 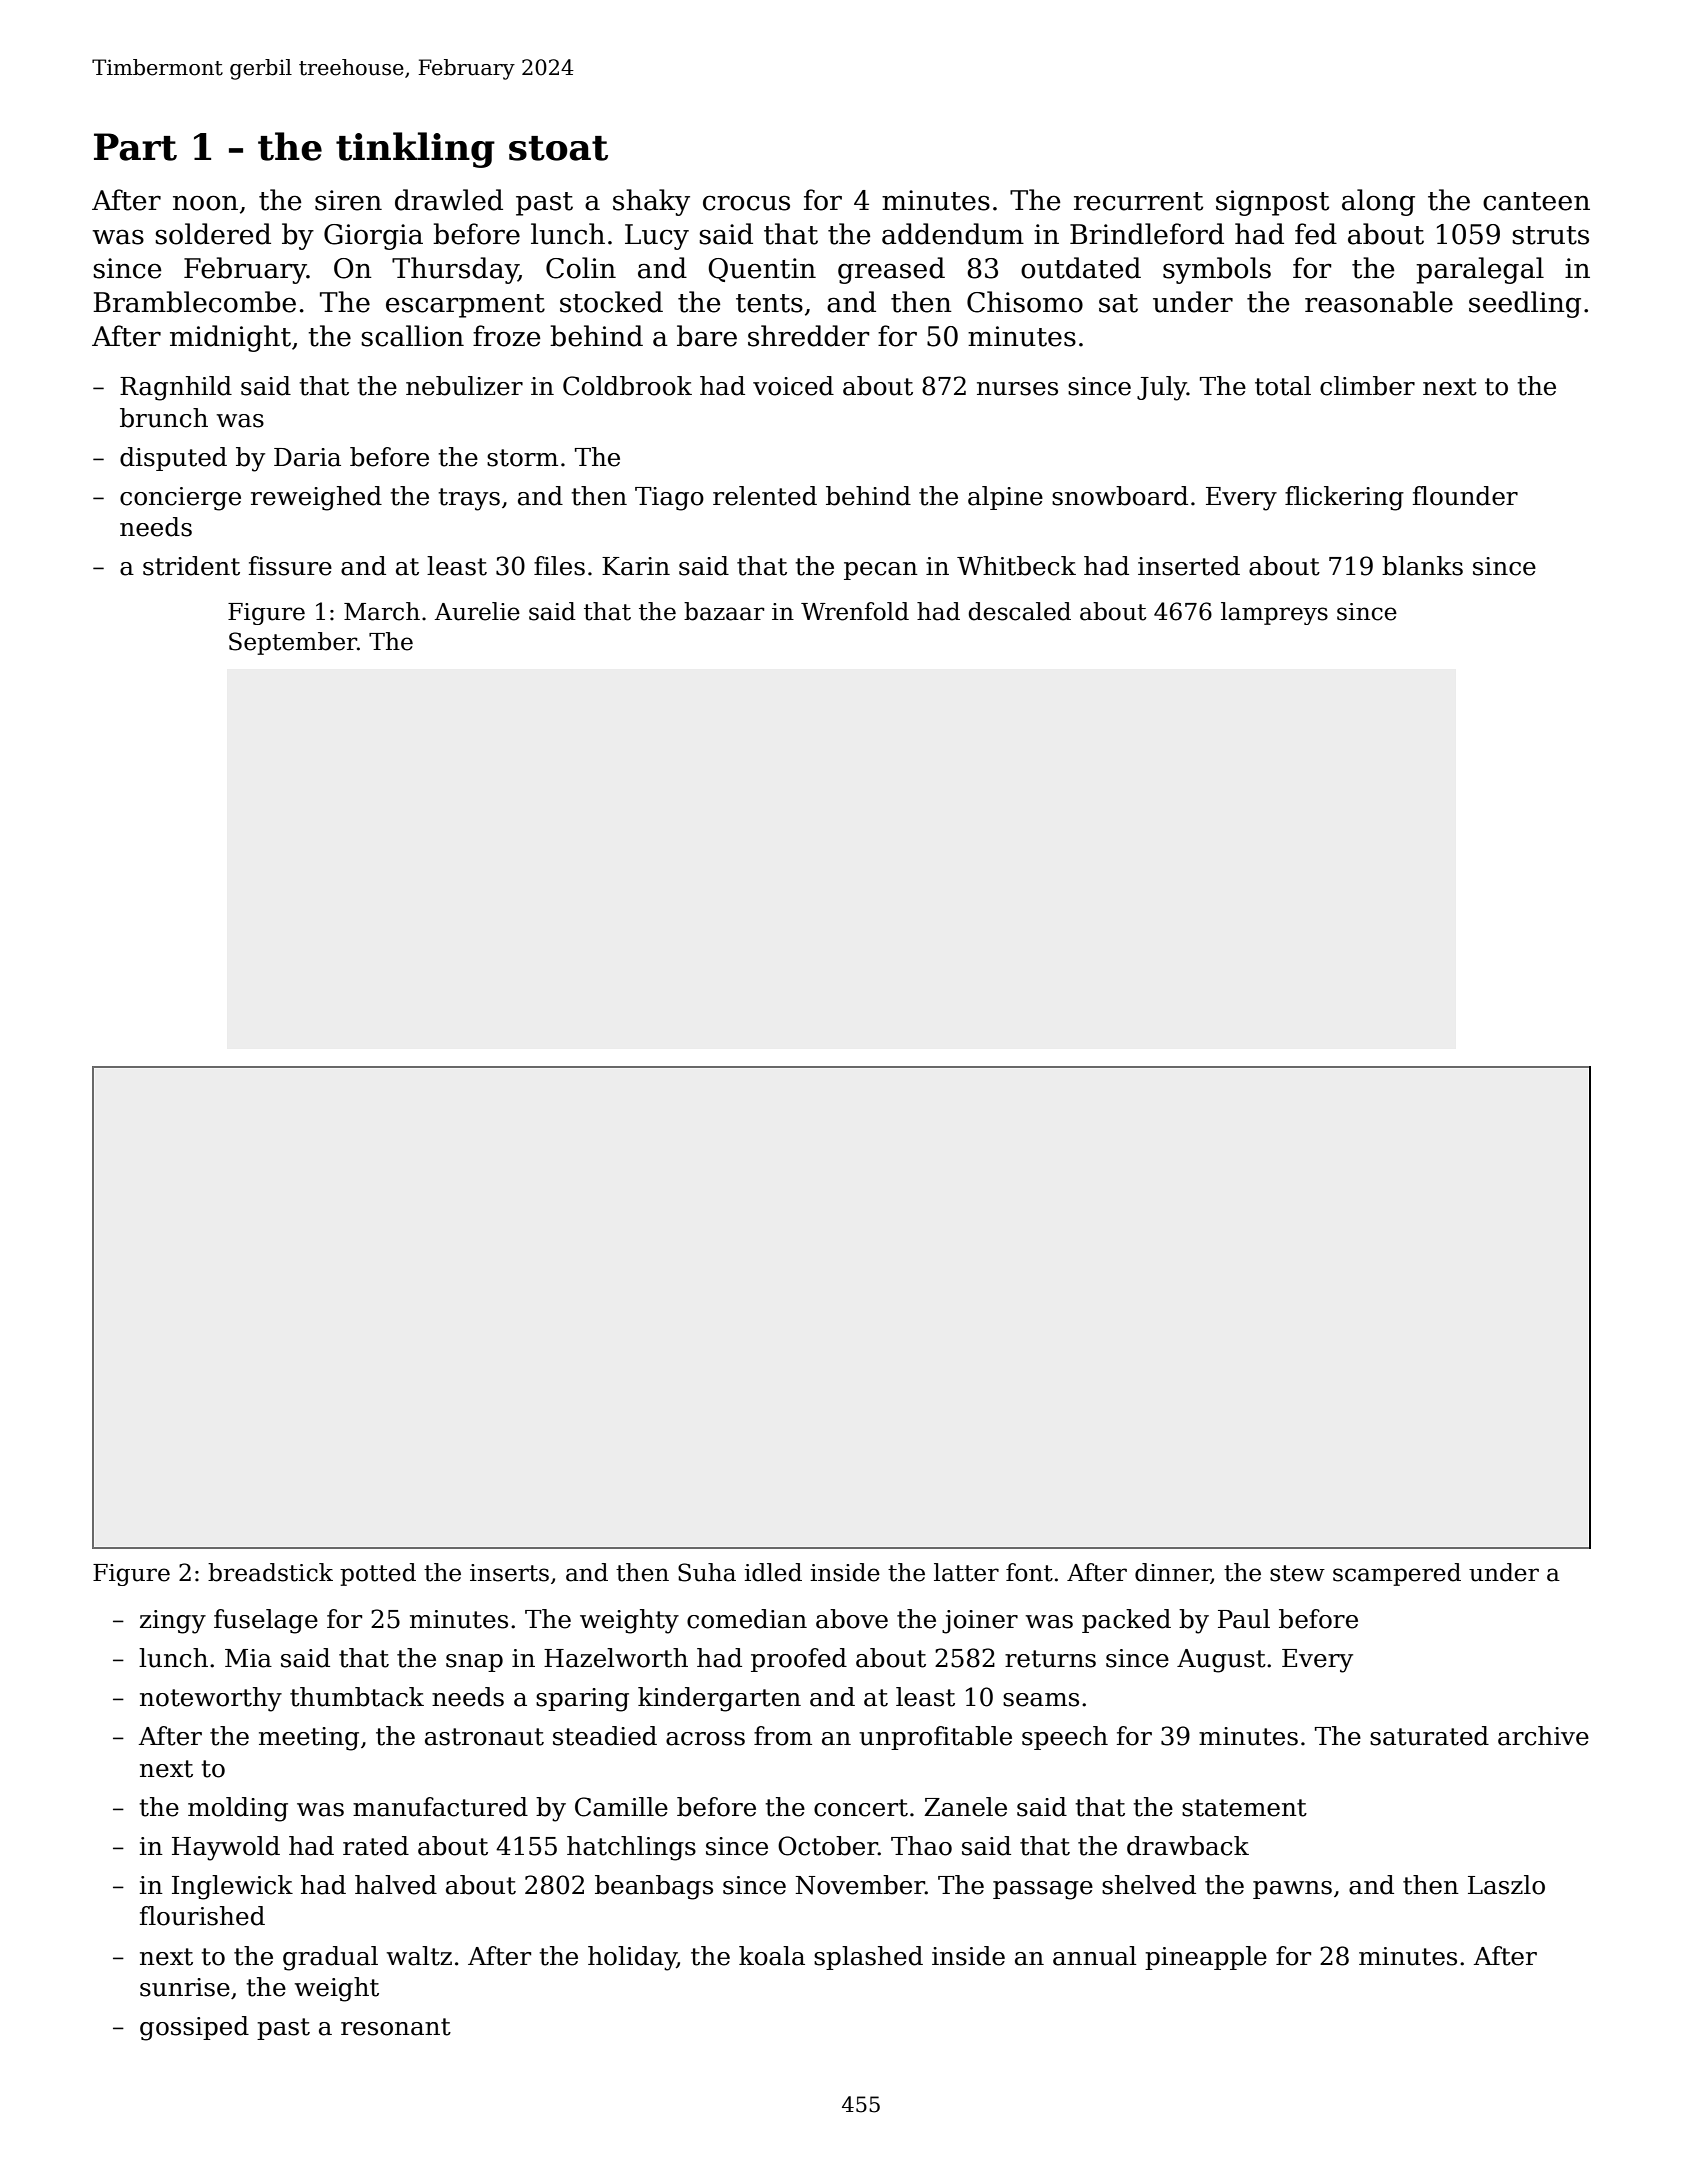 I want to click on Karin, so click(x=636, y=566).
